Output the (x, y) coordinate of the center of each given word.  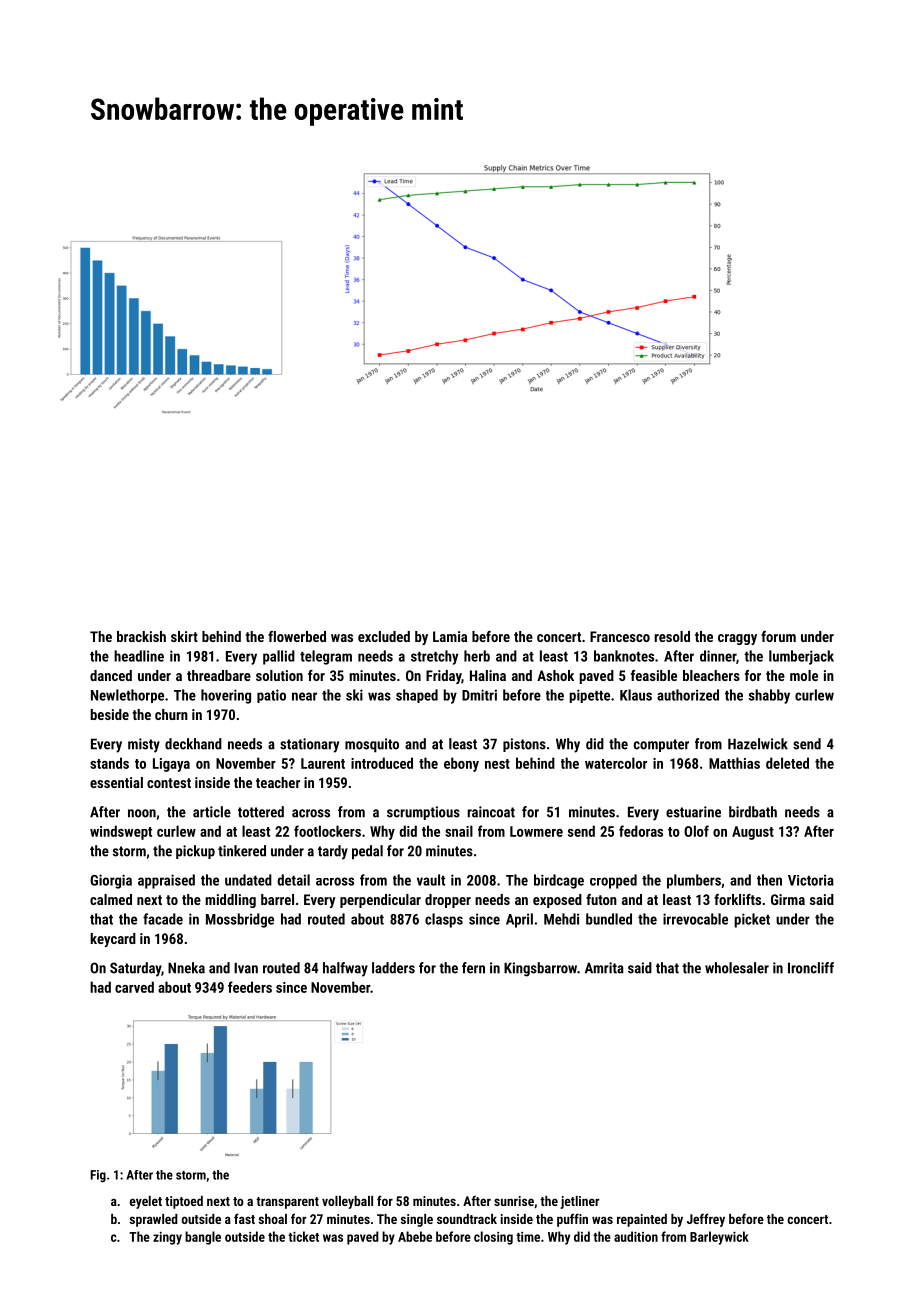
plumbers (694, 881)
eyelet (146, 1202)
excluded (384, 636)
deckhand (193, 744)
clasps (444, 920)
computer (661, 745)
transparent (287, 1203)
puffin (572, 1220)
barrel (277, 899)
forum (778, 636)
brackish (141, 636)
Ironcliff (811, 968)
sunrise (514, 1201)
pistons (524, 745)
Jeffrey (706, 1220)
